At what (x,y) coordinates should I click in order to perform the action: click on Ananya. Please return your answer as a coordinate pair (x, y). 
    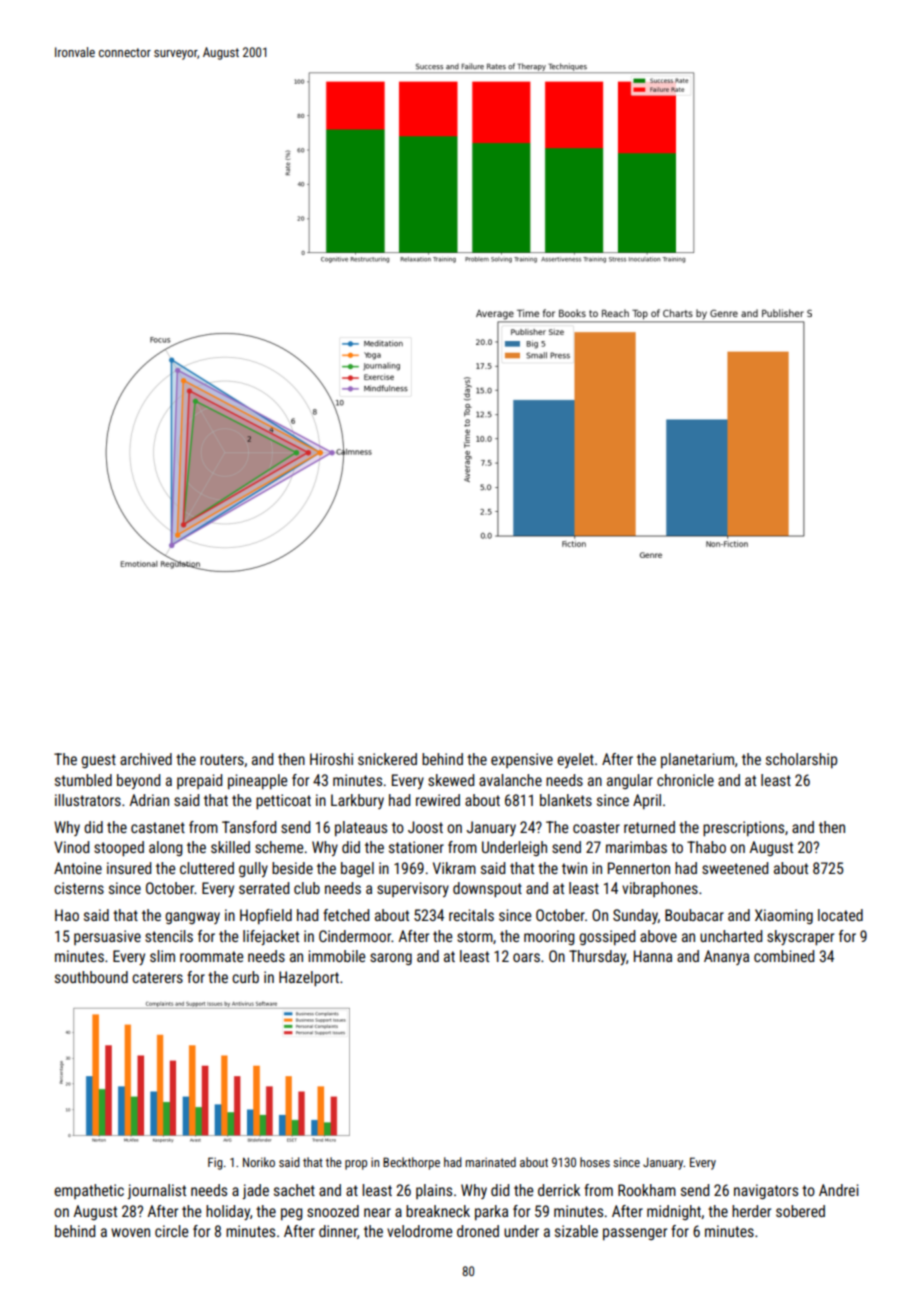
    Looking at the image, I should click on (726, 957).
